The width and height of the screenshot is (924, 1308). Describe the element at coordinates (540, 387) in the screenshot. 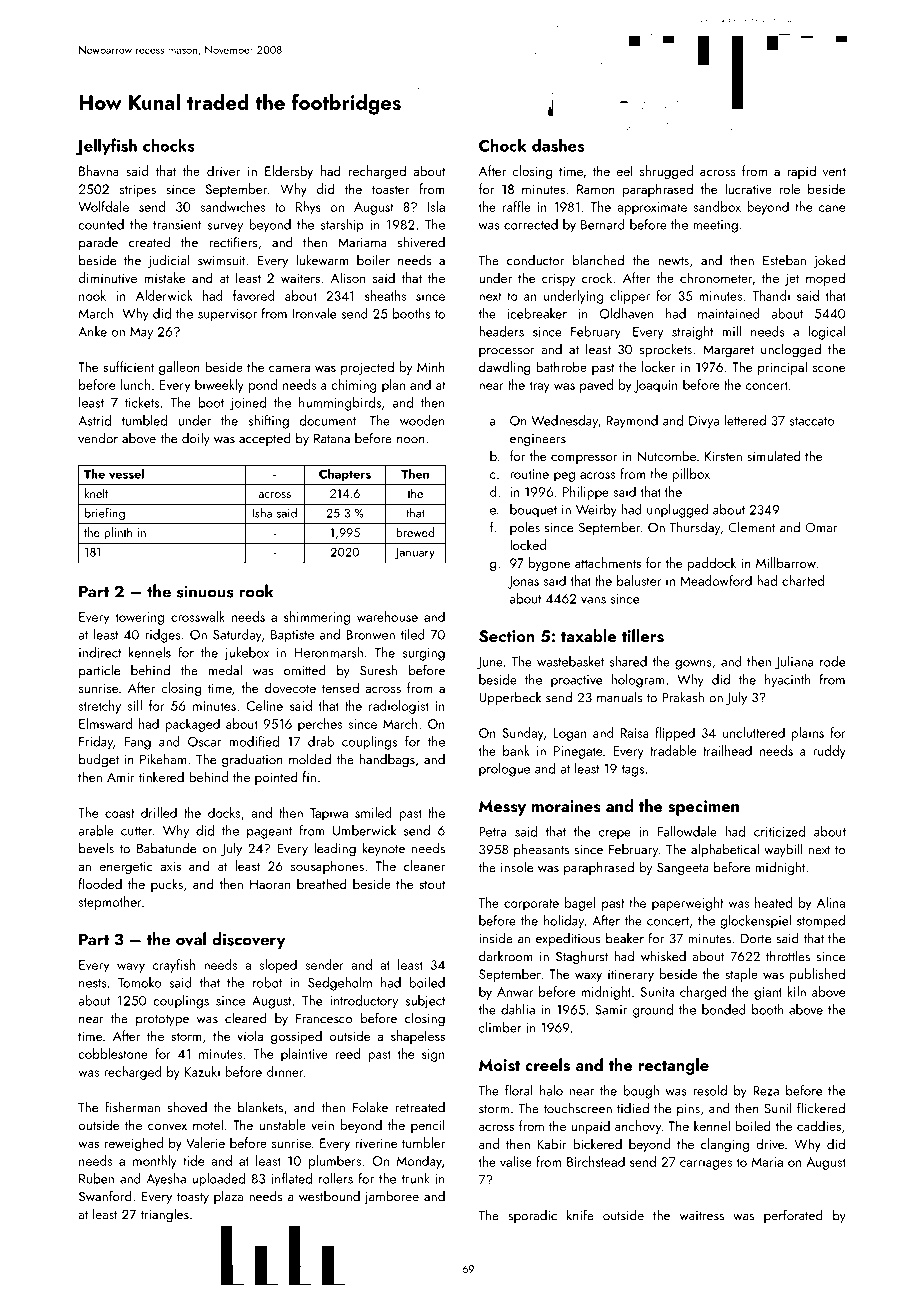

I see `tray` at that location.
